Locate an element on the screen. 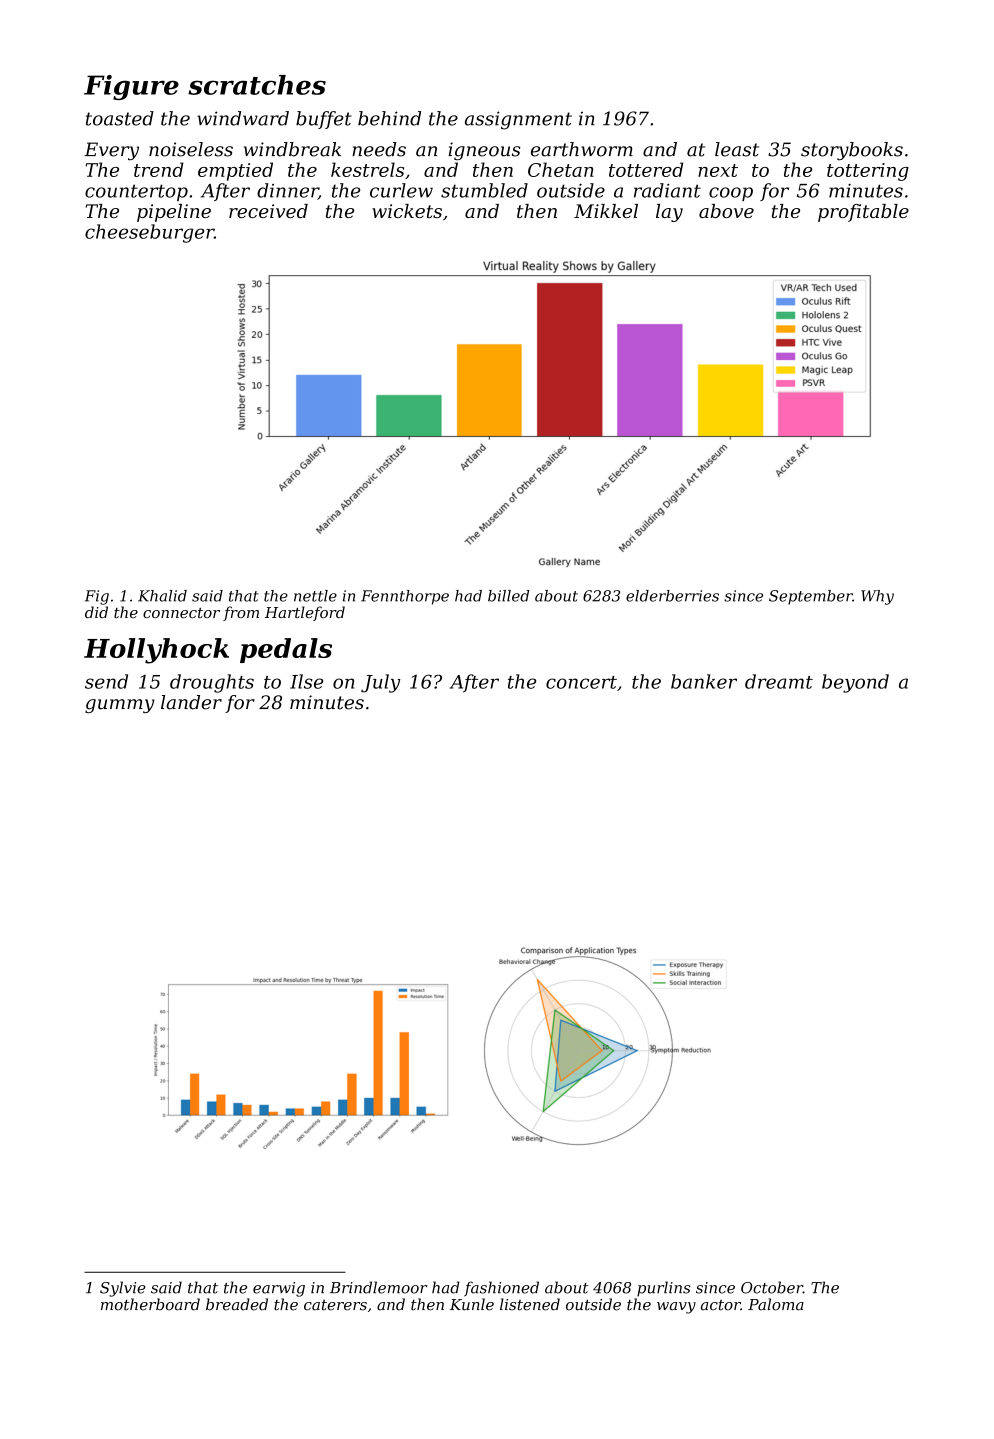 The image size is (994, 1439). Mikkel is located at coordinates (606, 211).
